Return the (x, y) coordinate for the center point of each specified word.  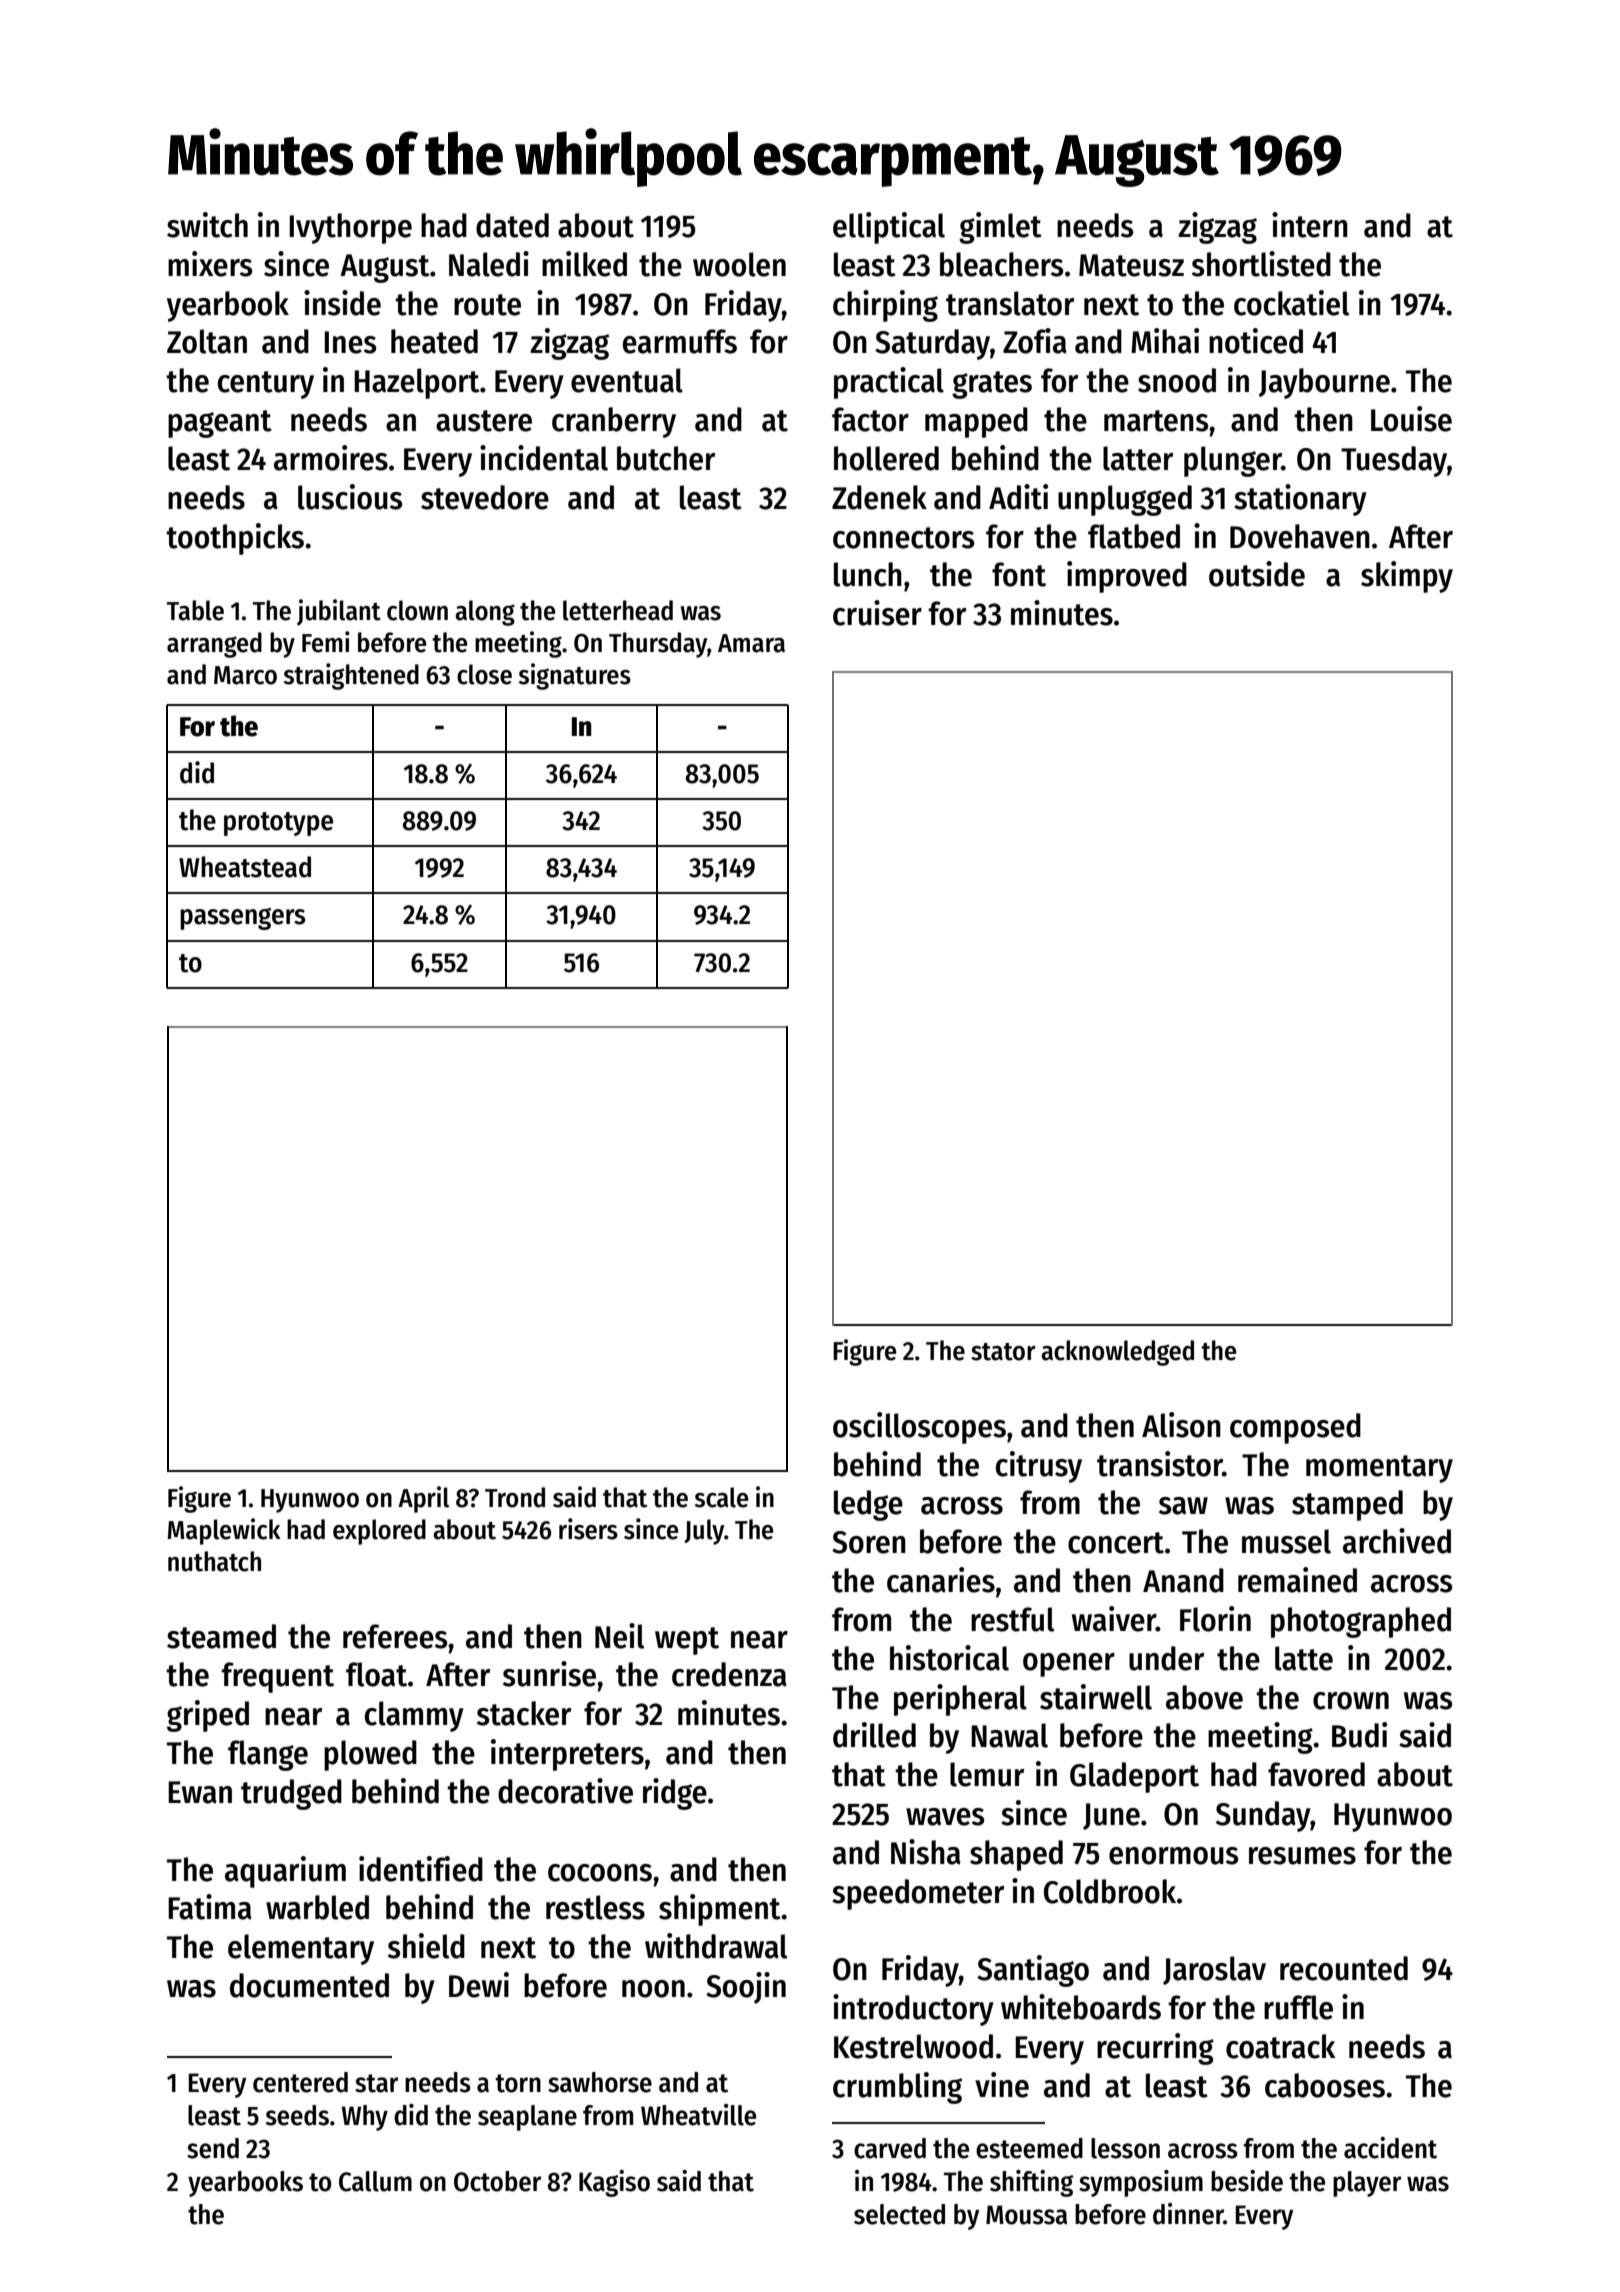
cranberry (614, 422)
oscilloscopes (919, 1428)
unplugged (1125, 500)
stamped (1347, 1505)
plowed (370, 1755)
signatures (575, 676)
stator (1003, 1352)
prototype (278, 824)
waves (945, 1817)
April (423, 1499)
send (213, 2148)
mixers (210, 264)
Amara (751, 643)
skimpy (1407, 577)
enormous (1173, 1856)
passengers (242, 919)
